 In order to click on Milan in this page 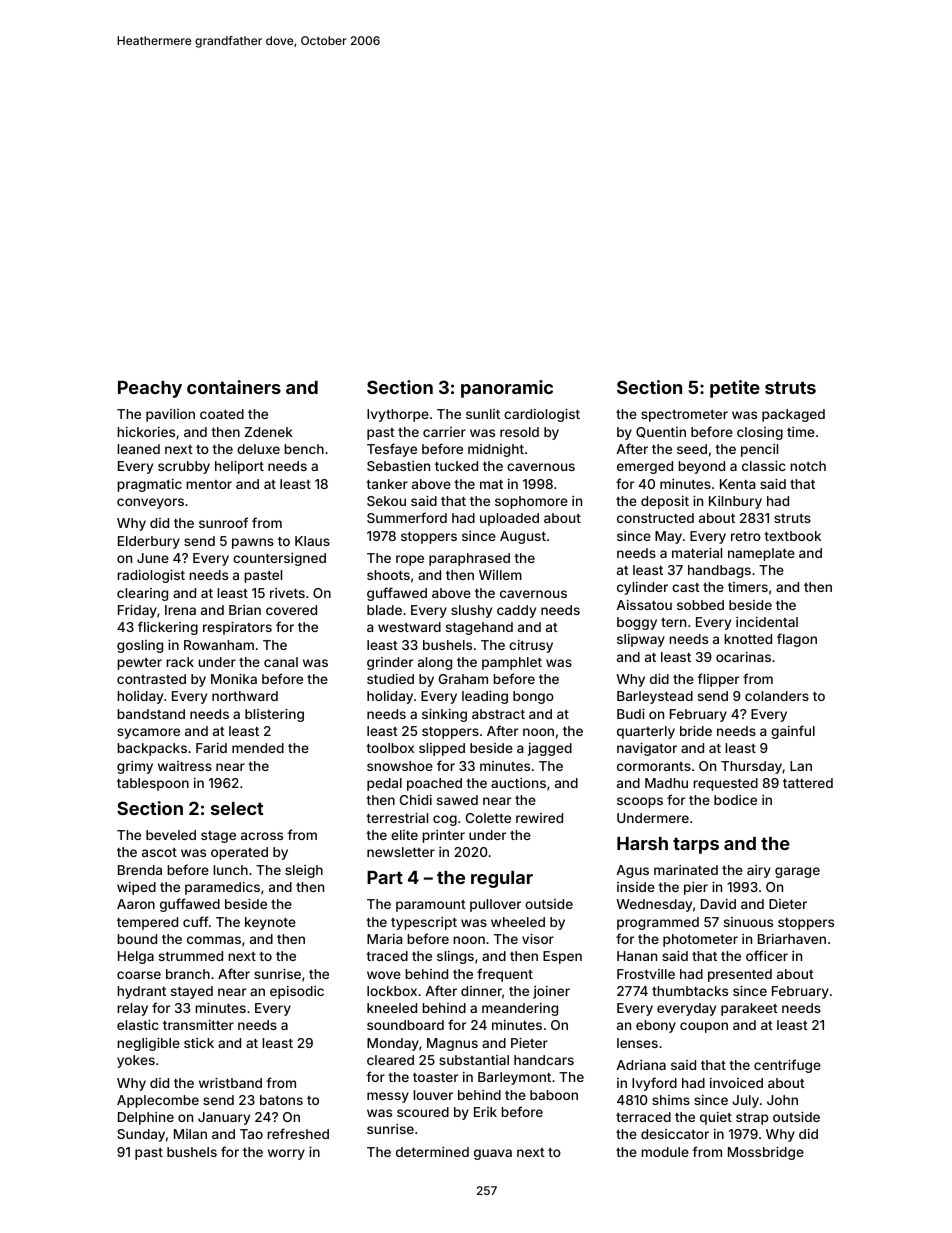, I will do `click(190, 1134)`.
